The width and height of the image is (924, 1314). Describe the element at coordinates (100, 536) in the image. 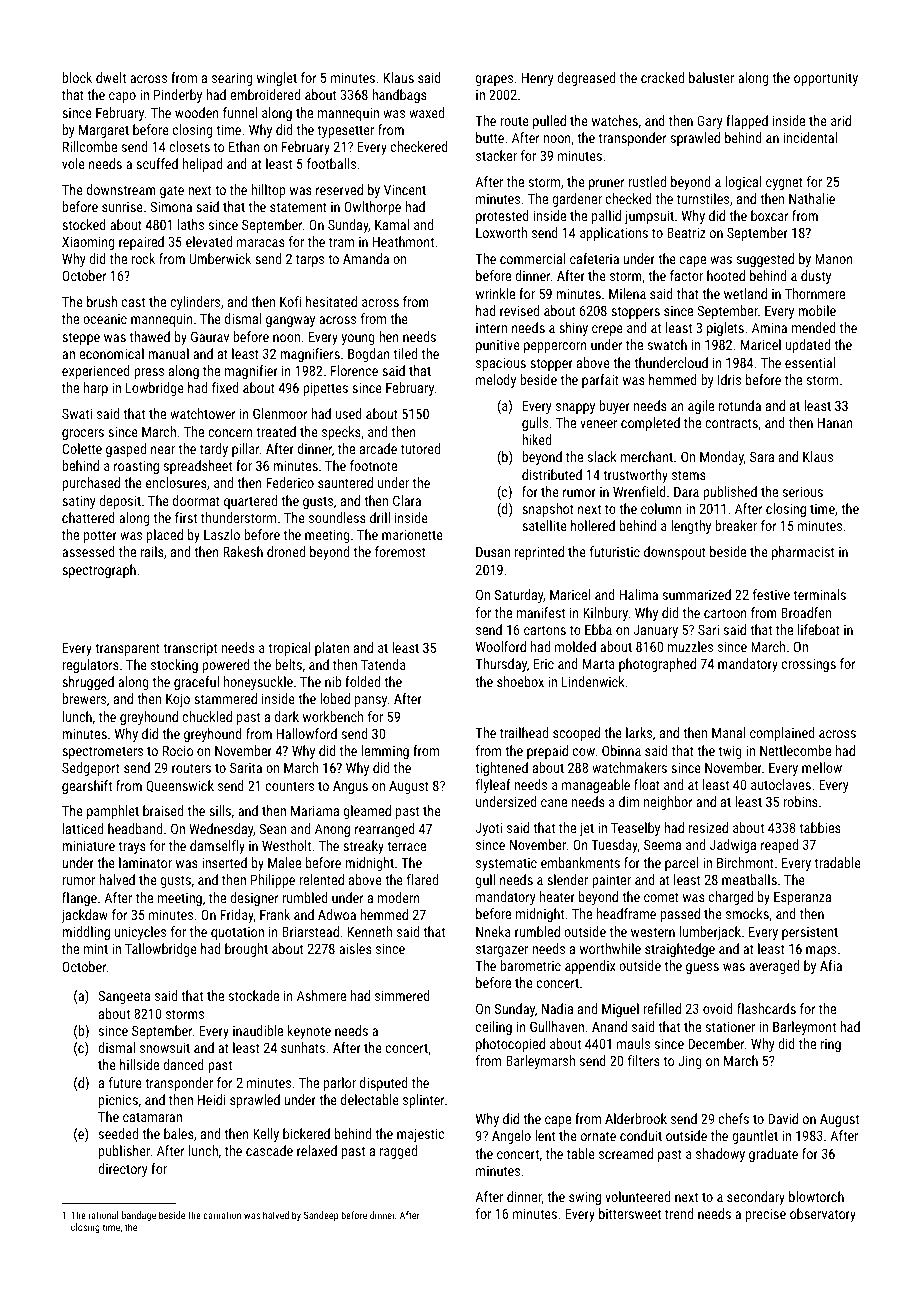

I see `potter` at that location.
